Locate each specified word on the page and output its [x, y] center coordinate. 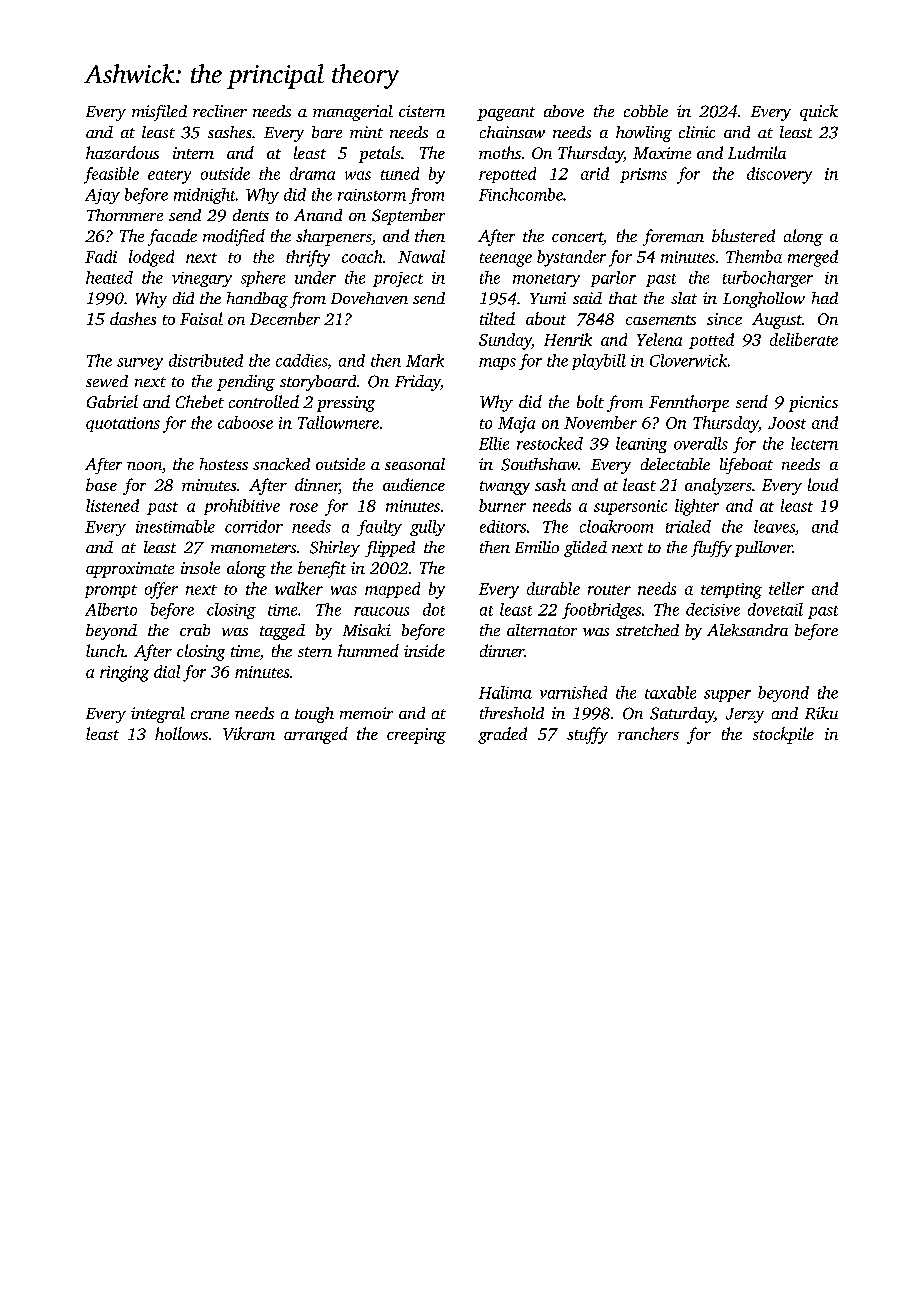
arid [595, 173]
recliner [220, 111]
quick [819, 113]
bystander [571, 258]
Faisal [201, 318]
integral [158, 715]
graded [502, 735]
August [777, 321]
